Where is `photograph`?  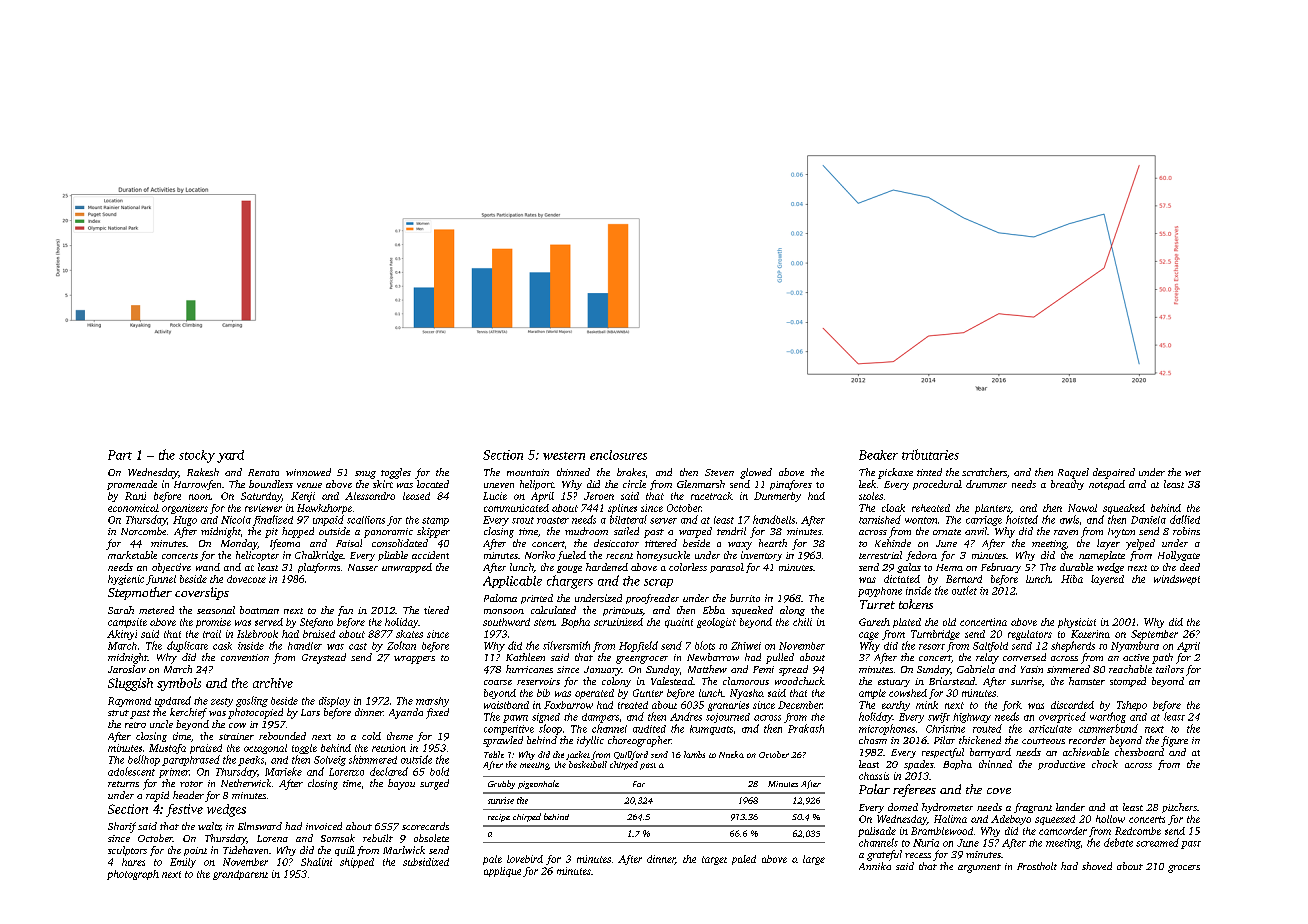 photograph is located at coordinates (133, 875).
